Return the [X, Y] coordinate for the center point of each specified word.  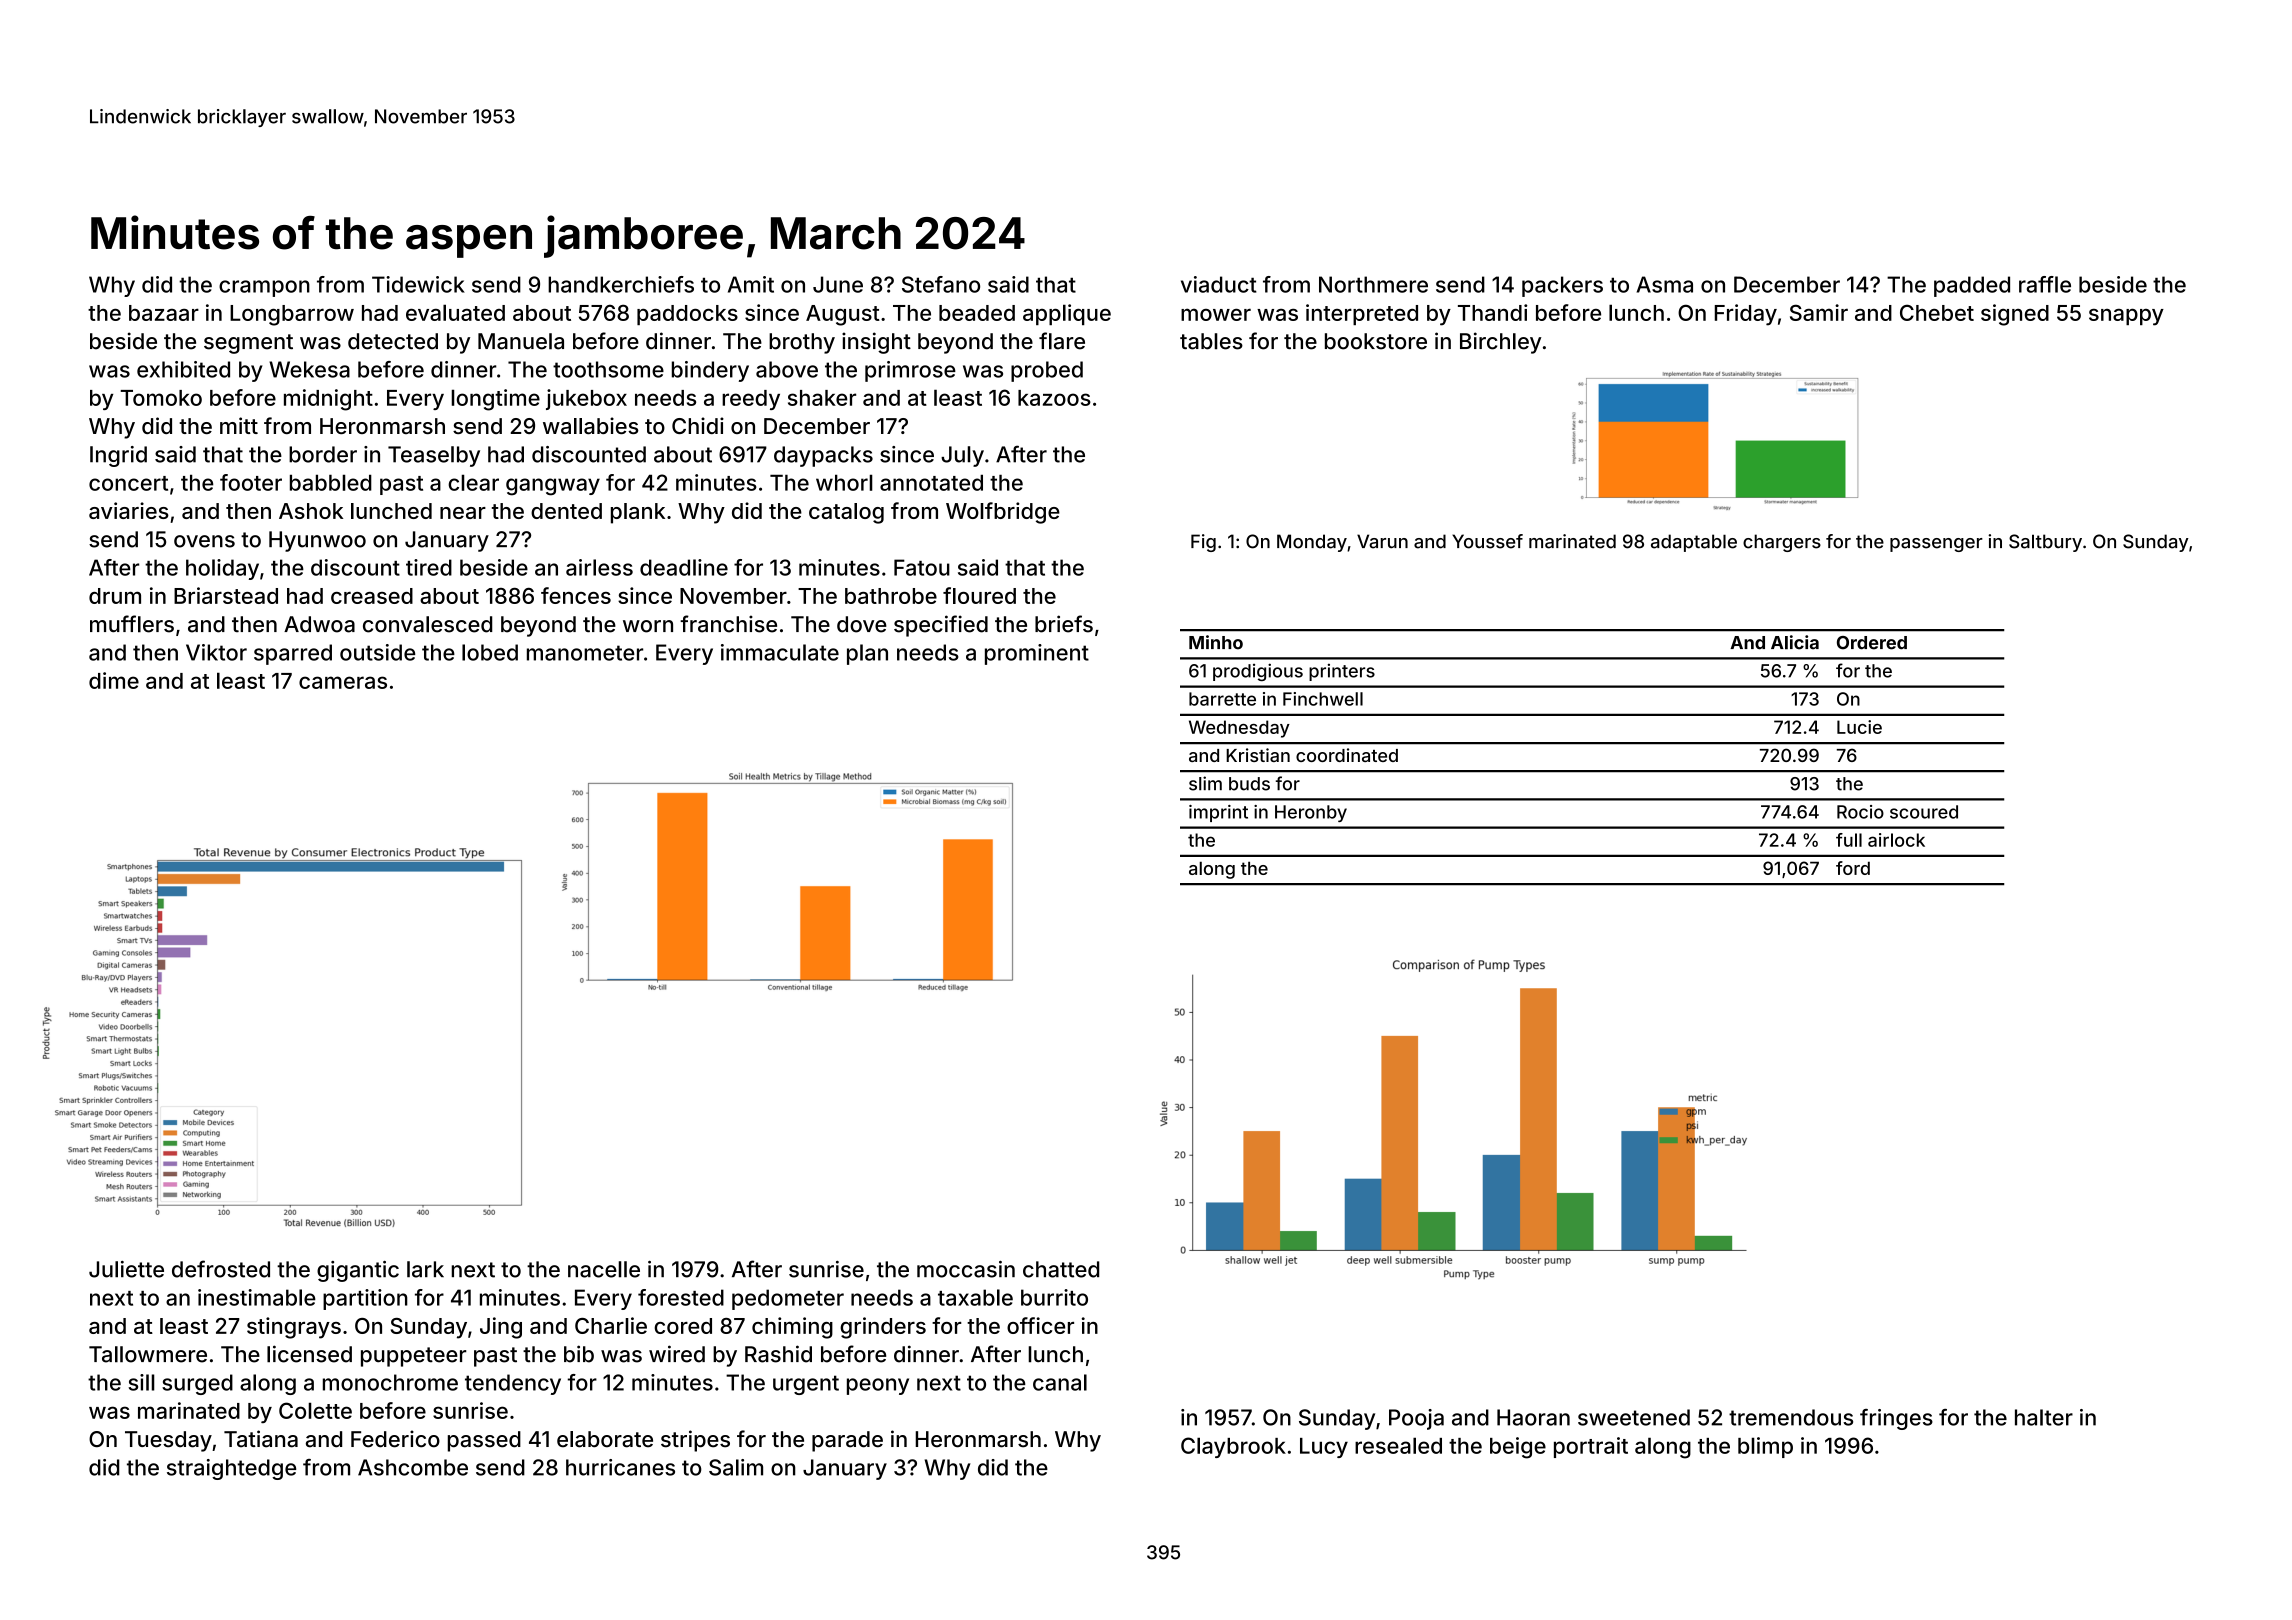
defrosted [221, 1269]
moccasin [966, 1269]
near [463, 513]
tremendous [1791, 1417]
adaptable [1694, 543]
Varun [1382, 541]
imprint [1218, 813]
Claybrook [1233, 1447]
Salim [736, 1467]
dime [114, 680]
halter [2044, 1417]
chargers [1782, 543]
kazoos [1054, 398]
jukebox [586, 399]
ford [1853, 868]
